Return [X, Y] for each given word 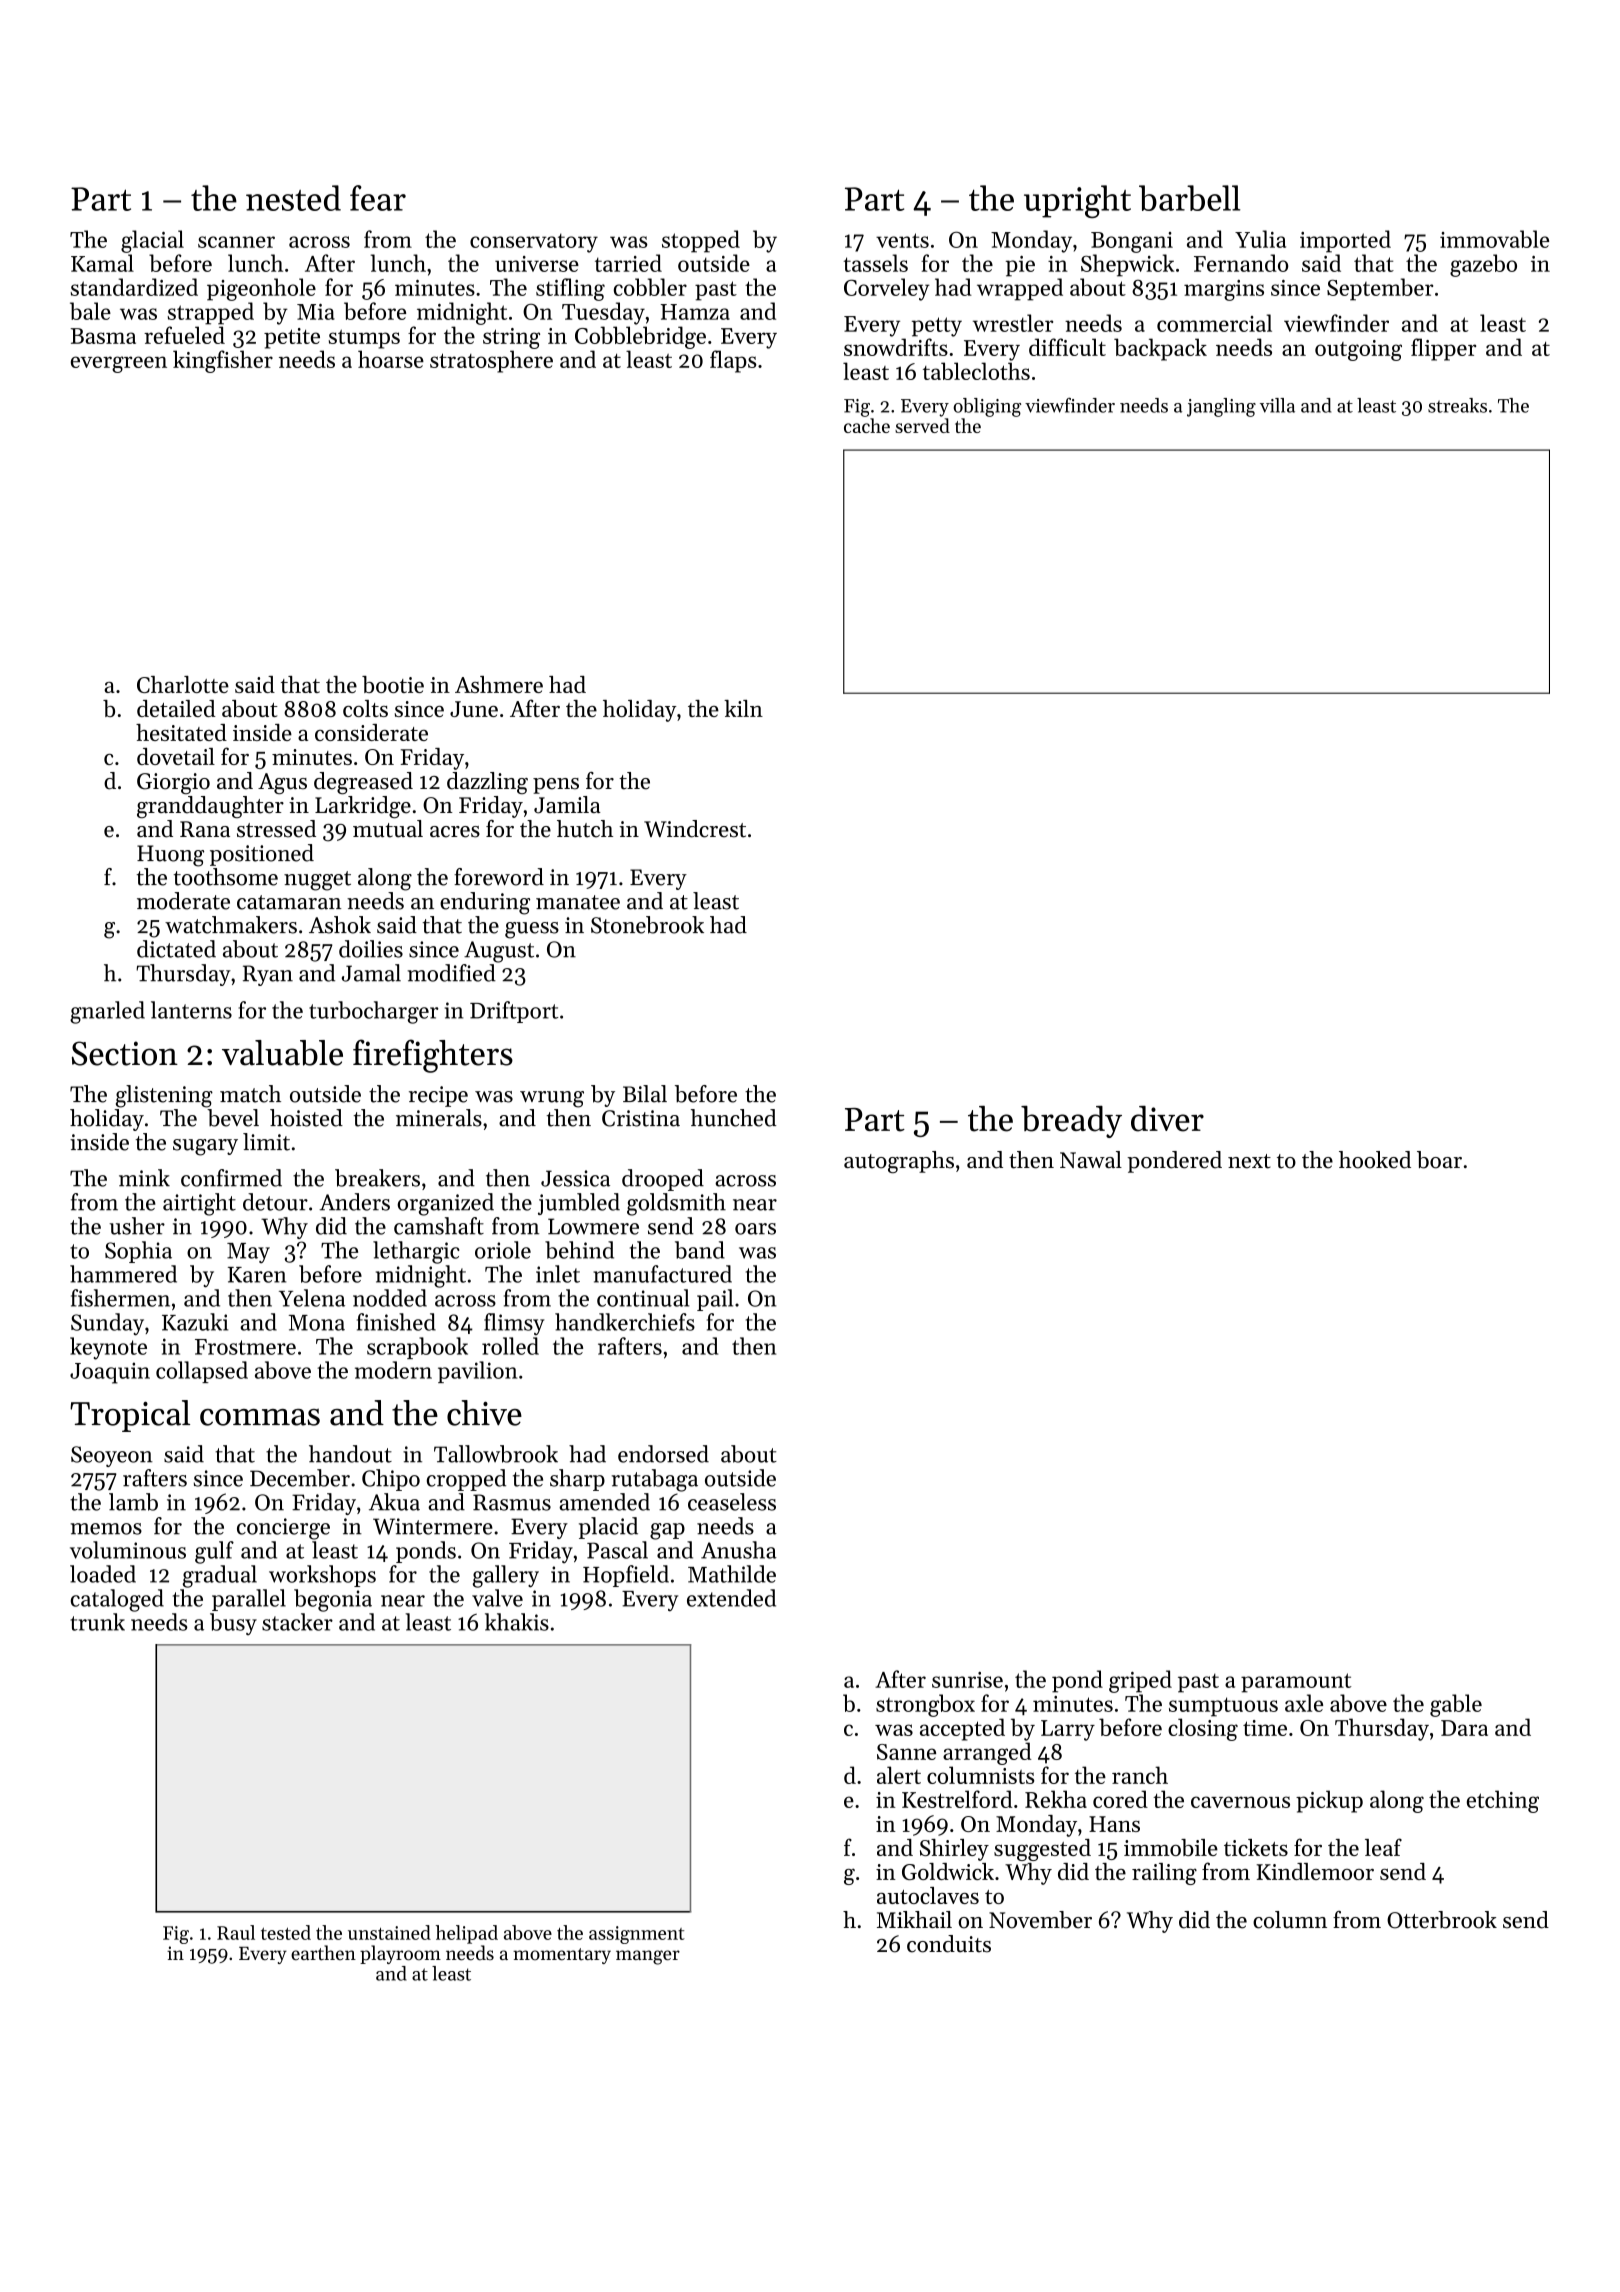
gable [1456, 1705]
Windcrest [695, 829]
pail [715, 1300]
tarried [628, 263]
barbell [1189, 198]
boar [1439, 1160]
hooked [1375, 1160]
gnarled [107, 1012]
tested [286, 1932]
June [474, 709]
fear [378, 198]
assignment [637, 1935]
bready [1071, 1122]
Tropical [130, 1416]
